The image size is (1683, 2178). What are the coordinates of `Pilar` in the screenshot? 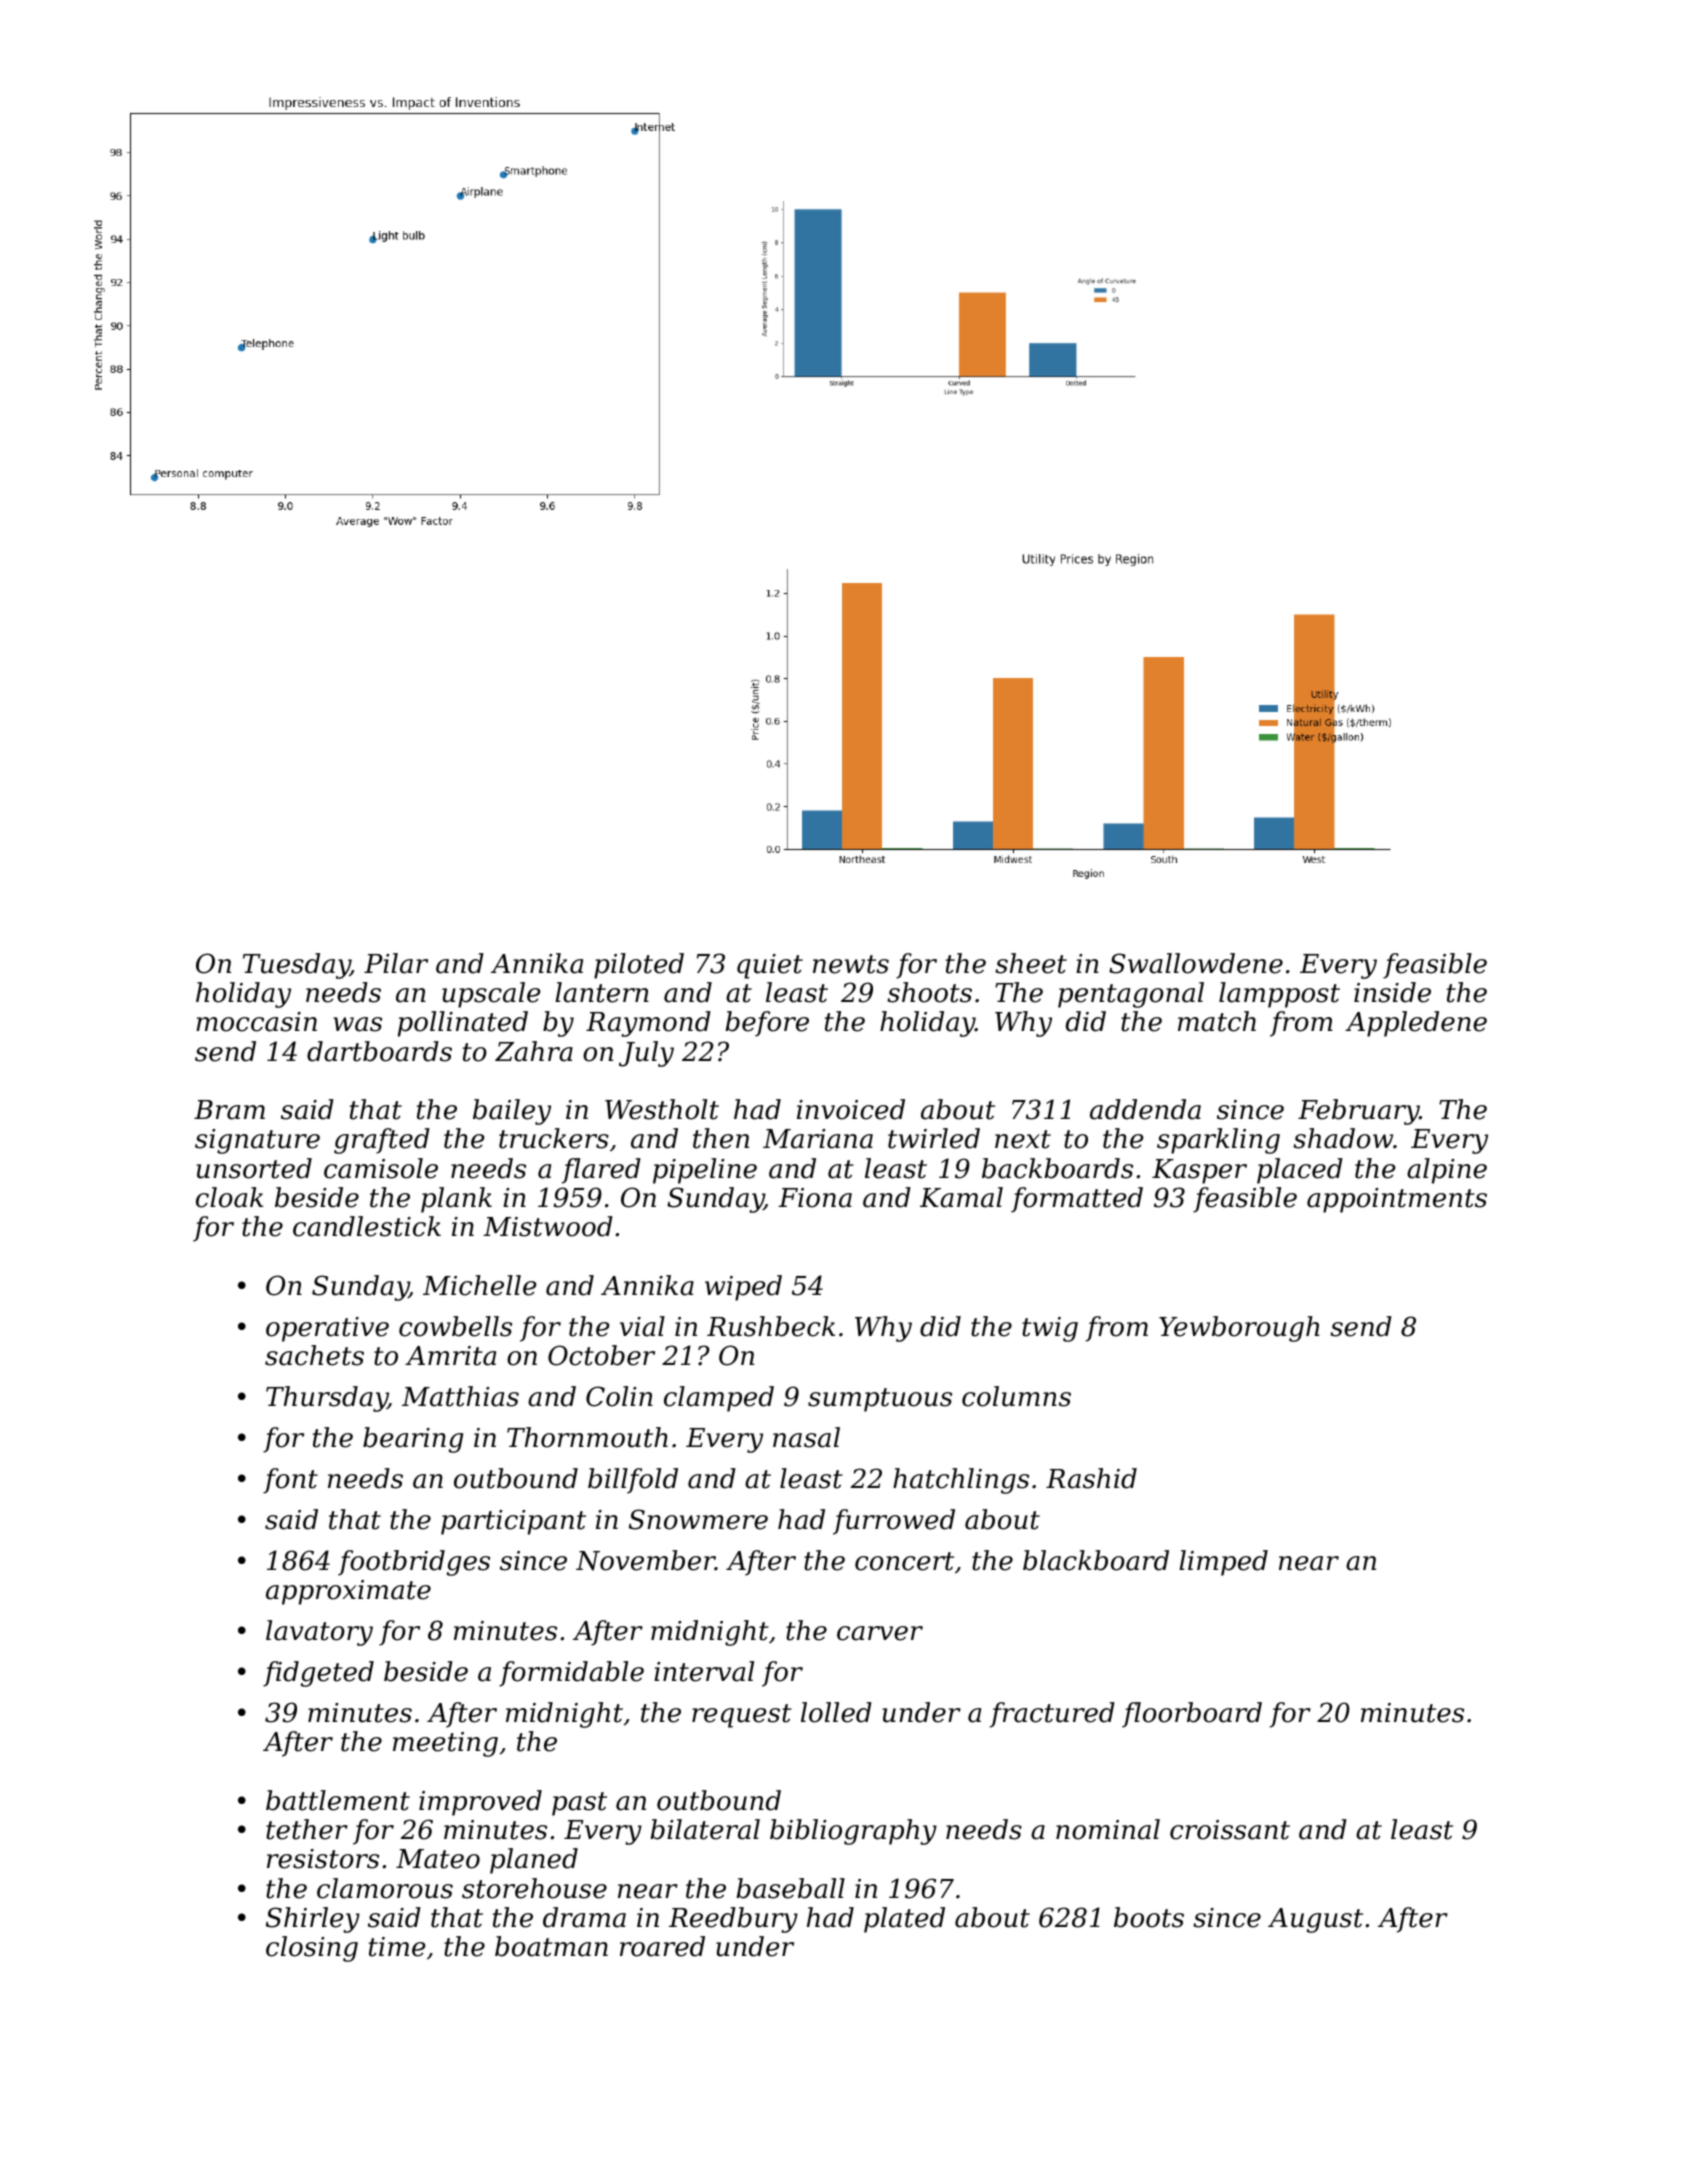 It's located at (396, 963).
